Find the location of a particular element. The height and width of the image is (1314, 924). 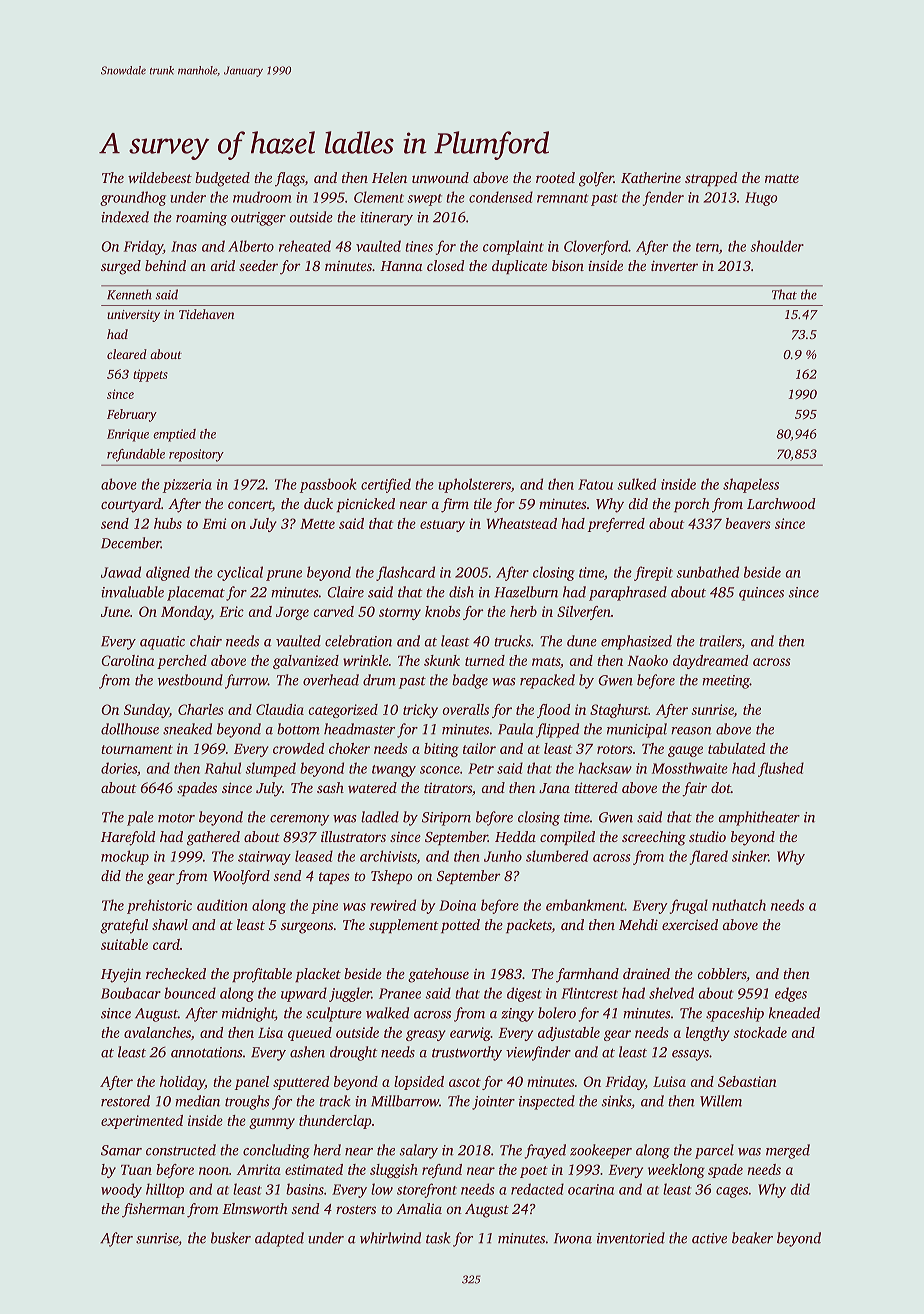

shapeless is located at coordinates (751, 485).
